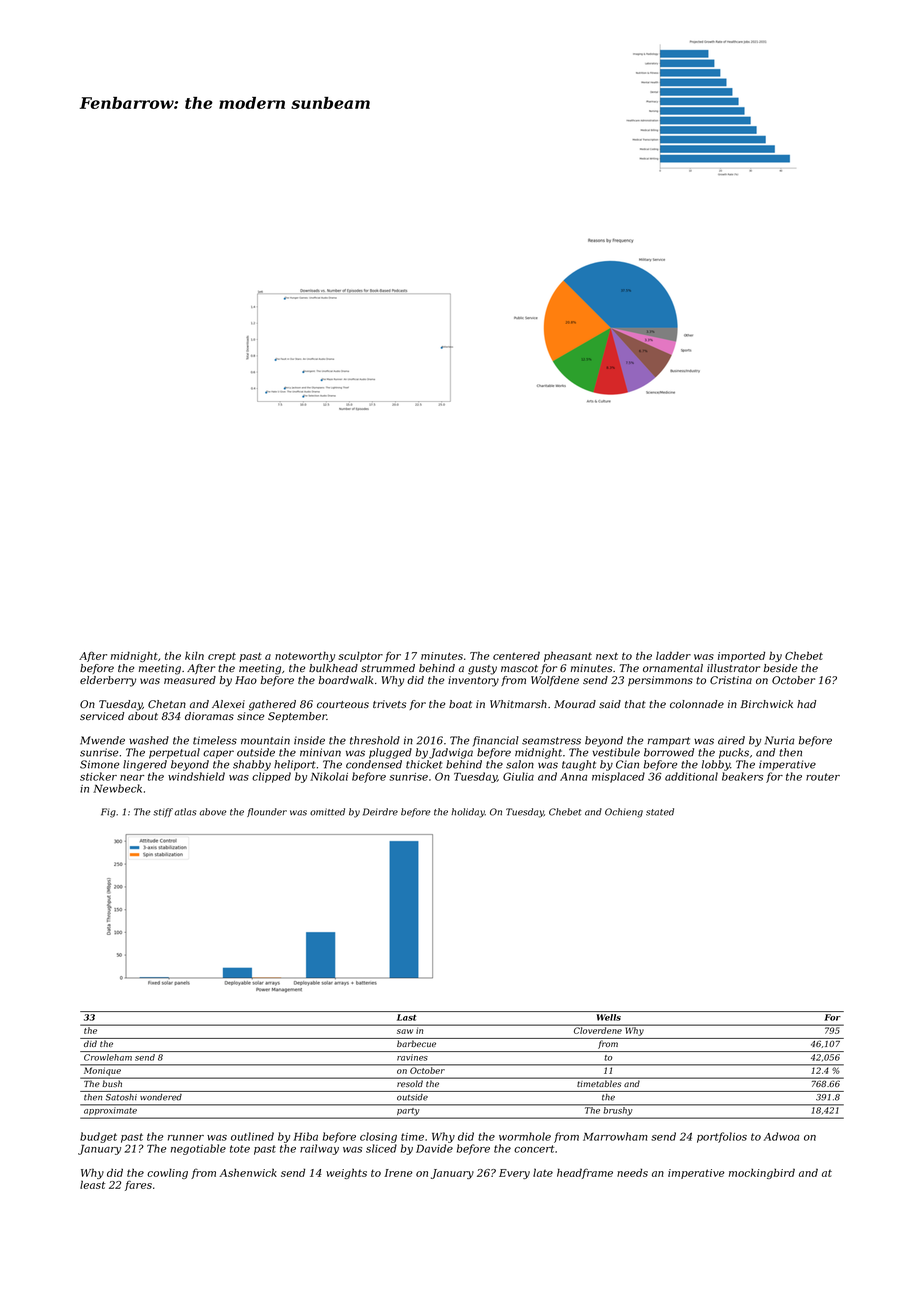 This screenshot has height=1308, width=924. Describe the element at coordinates (525, 1136) in the screenshot. I see `wormhole` at that location.
